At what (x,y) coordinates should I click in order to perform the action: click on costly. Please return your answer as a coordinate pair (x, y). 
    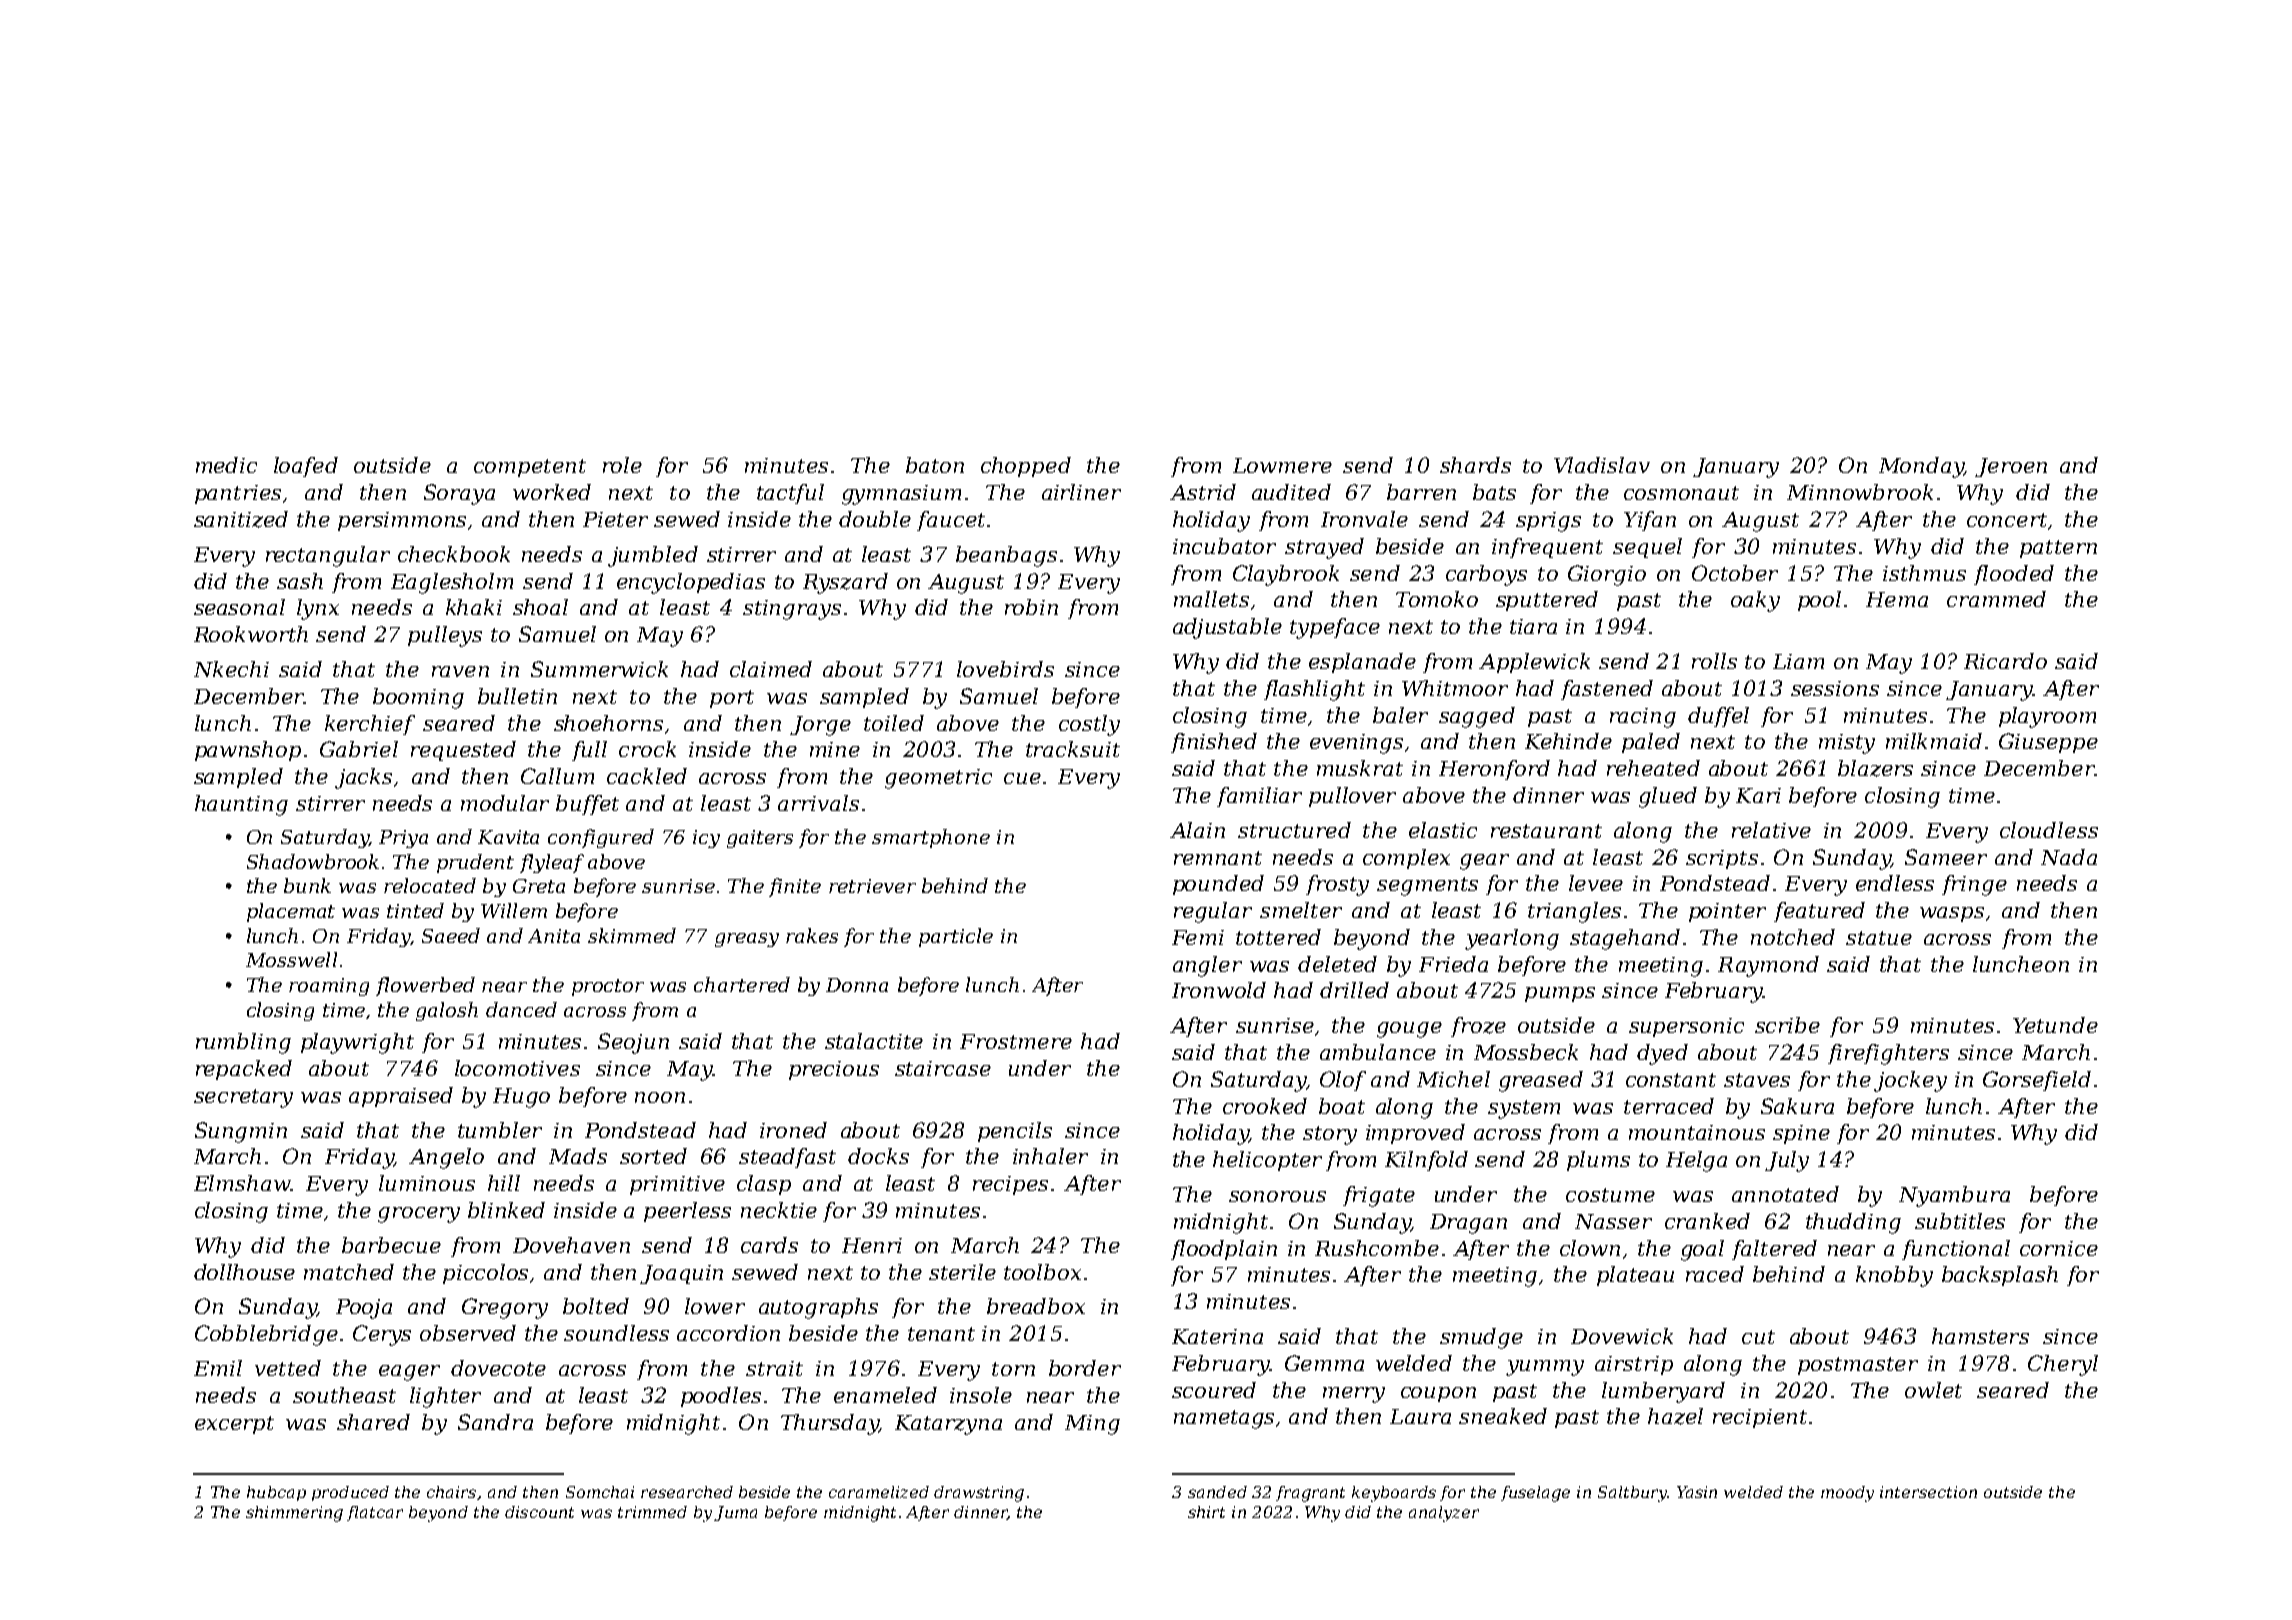
    Looking at the image, I should click on (1089, 725).
